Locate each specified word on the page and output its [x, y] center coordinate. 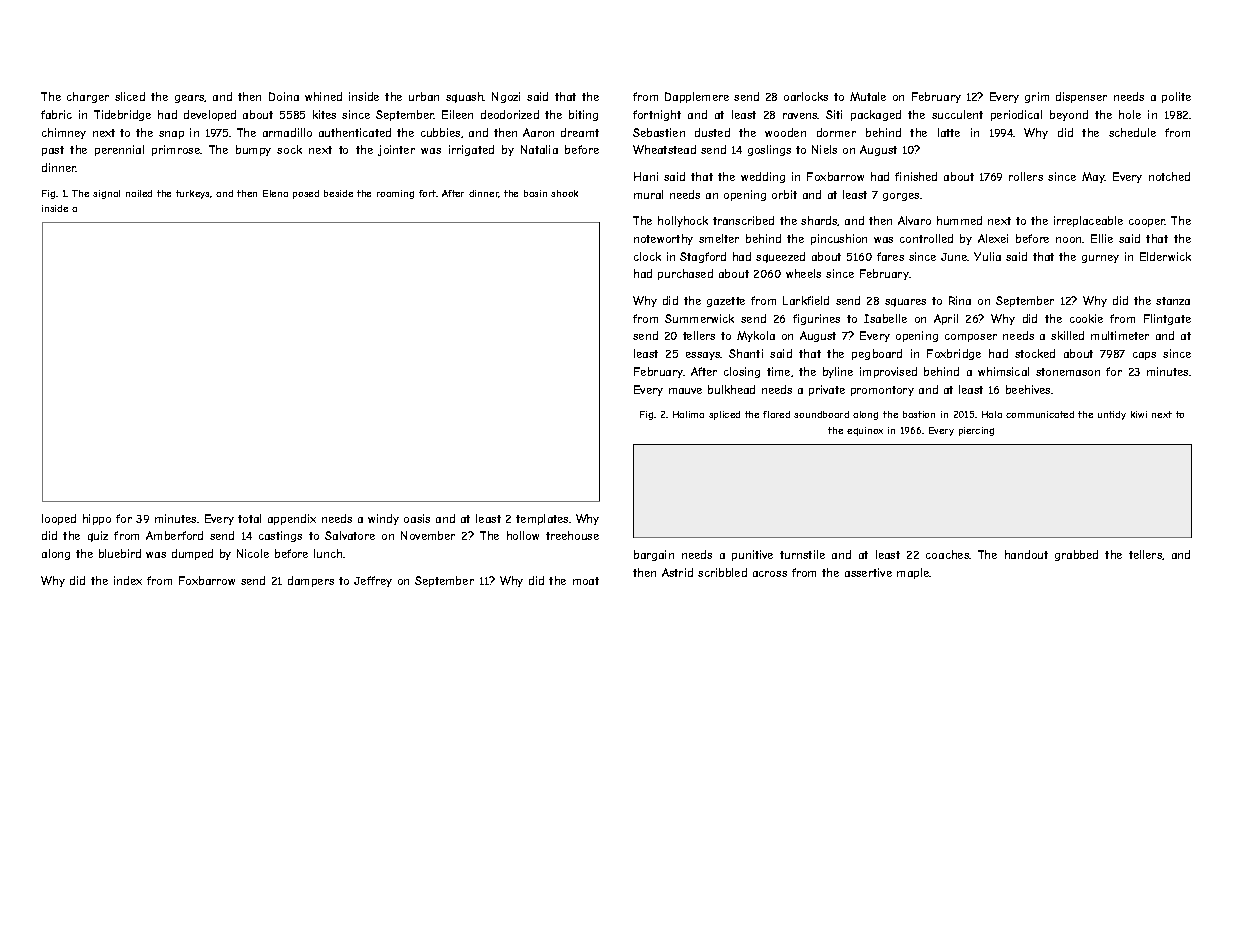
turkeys [192, 194]
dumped [192, 554]
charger [88, 97]
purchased [685, 274]
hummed [959, 220]
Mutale [868, 96]
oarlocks [806, 96]
